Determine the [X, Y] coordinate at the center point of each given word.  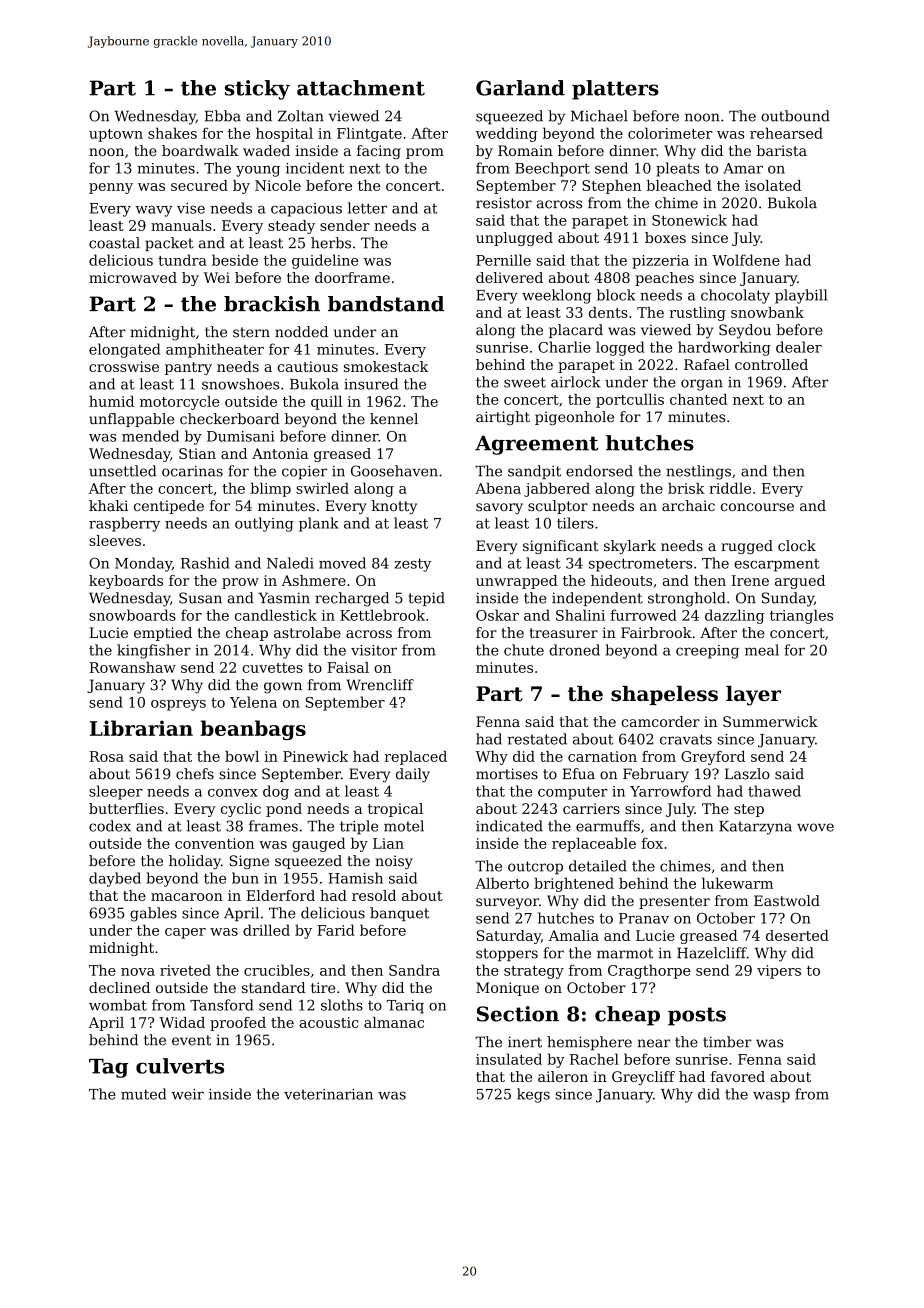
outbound [795, 116]
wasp [771, 1097]
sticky [257, 90]
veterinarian [328, 1094]
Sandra [414, 970]
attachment [361, 88]
